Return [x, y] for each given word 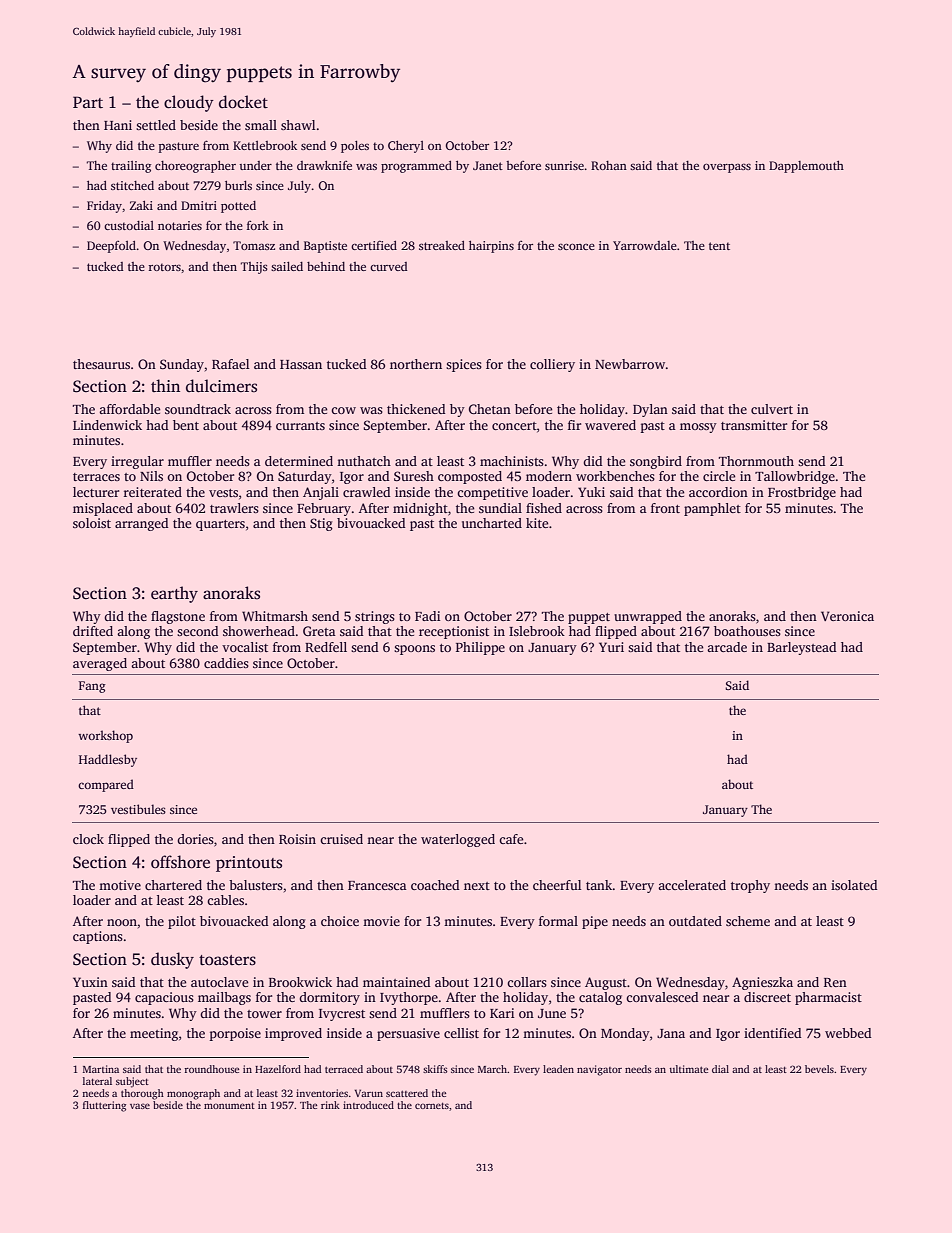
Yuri [611, 647]
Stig [321, 524]
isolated [854, 885]
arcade [727, 647]
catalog [600, 998]
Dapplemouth [806, 167]
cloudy [189, 103]
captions [98, 937]
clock [88, 839]
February [324, 509]
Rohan [609, 165]
